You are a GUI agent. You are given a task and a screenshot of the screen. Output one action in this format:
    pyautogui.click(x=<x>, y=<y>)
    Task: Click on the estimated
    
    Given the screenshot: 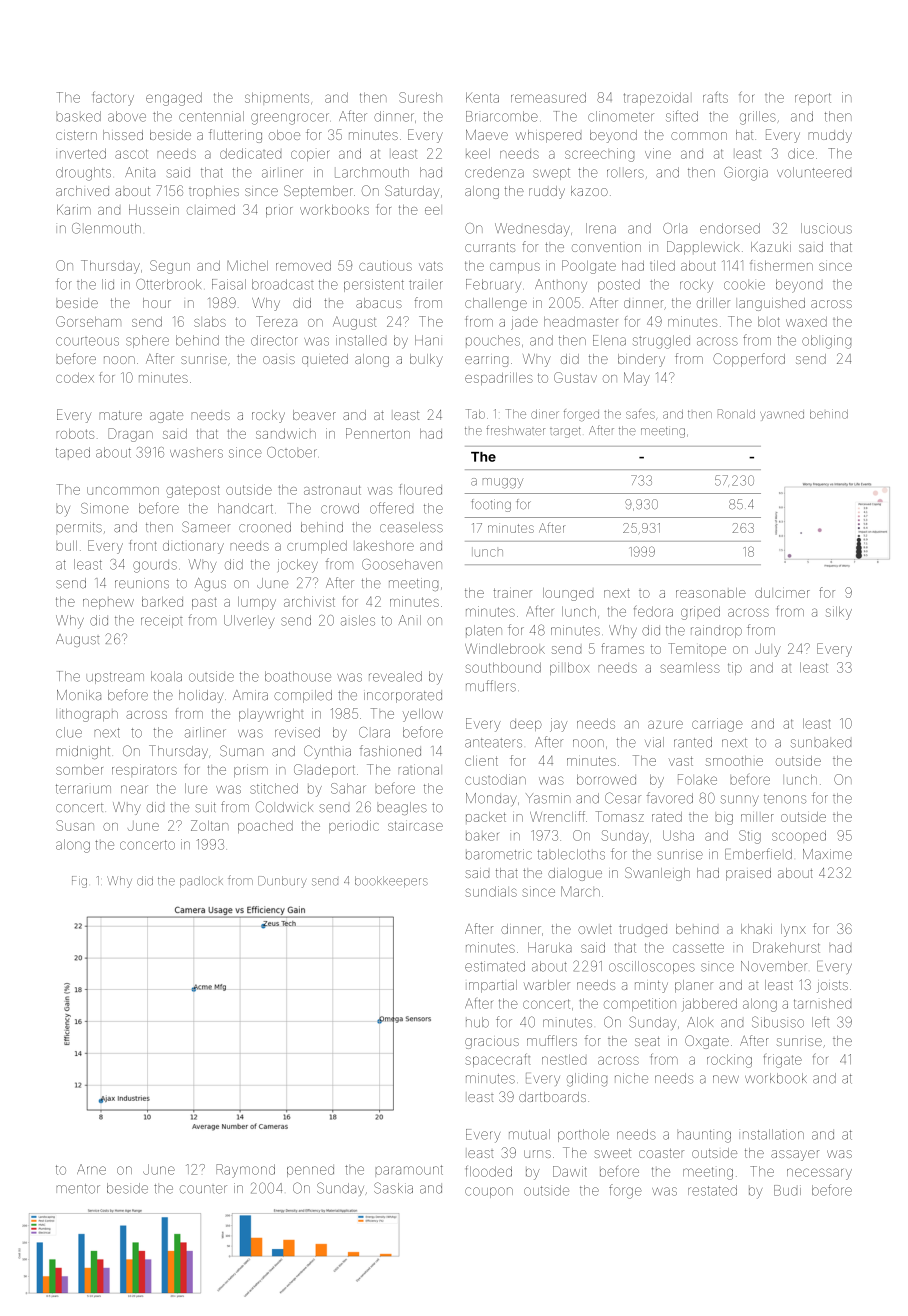 What is the action you would take?
    pyautogui.click(x=495, y=966)
